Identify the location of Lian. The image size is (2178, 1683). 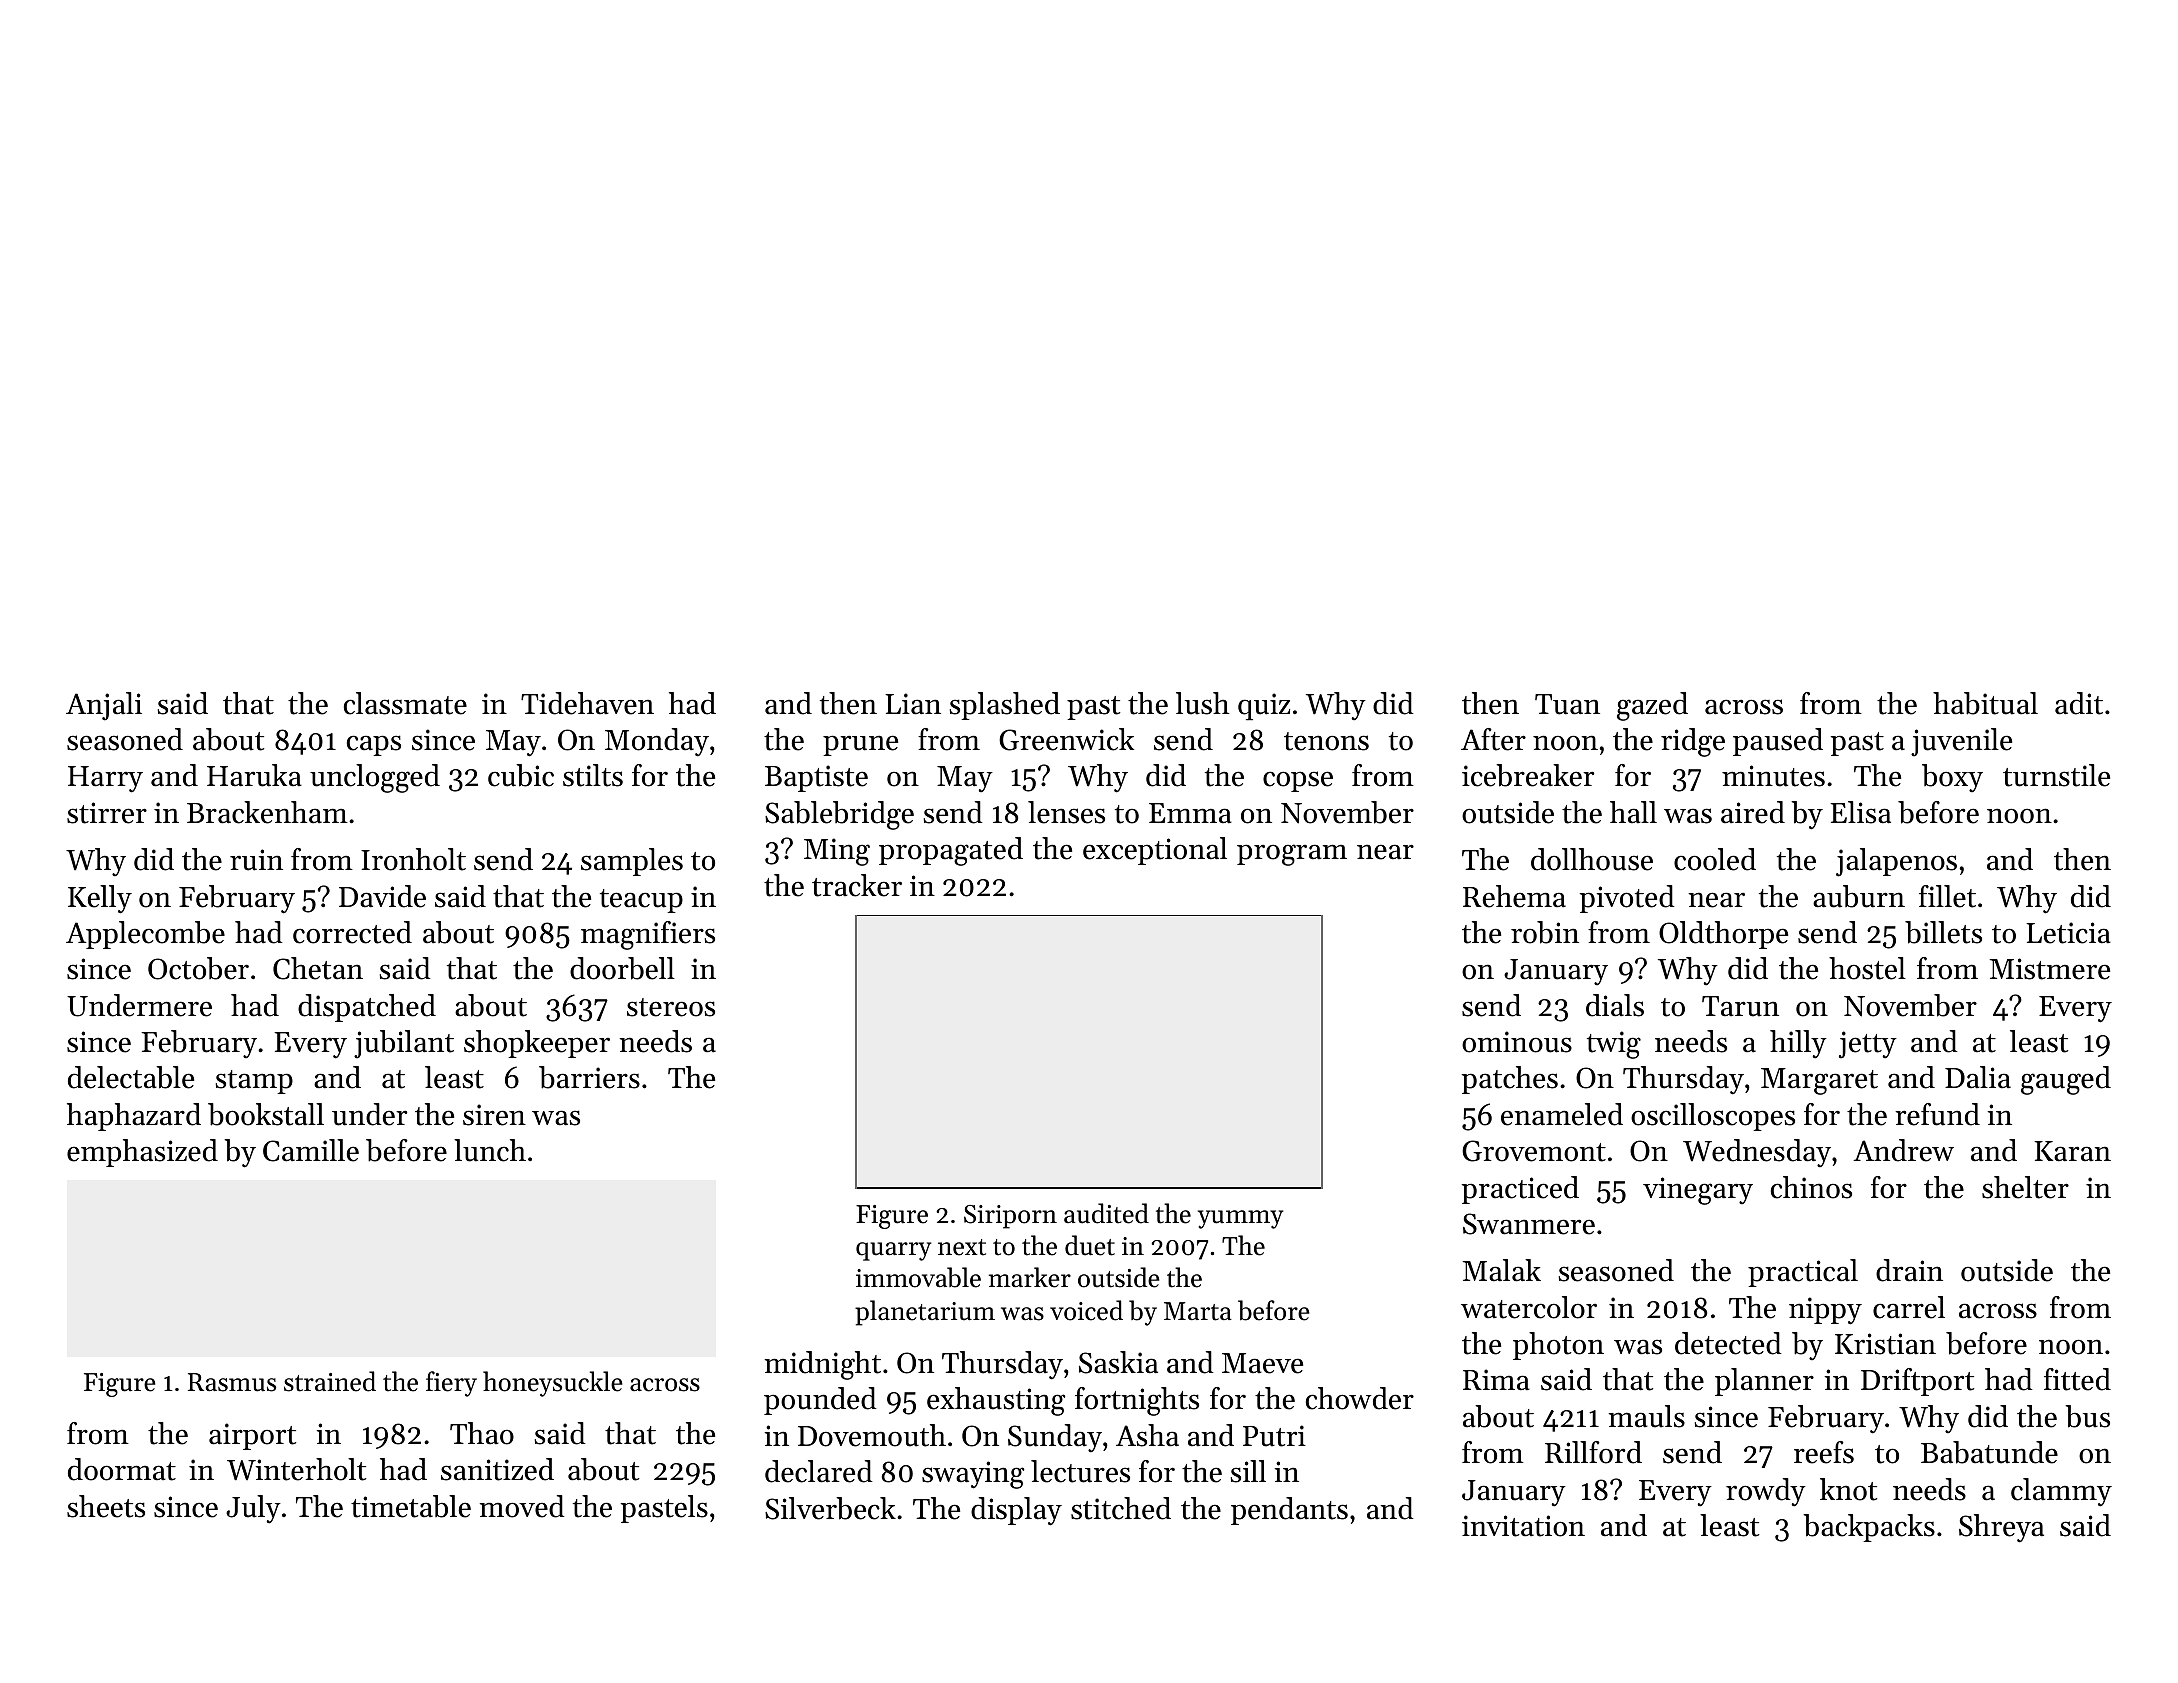
(913, 704).
